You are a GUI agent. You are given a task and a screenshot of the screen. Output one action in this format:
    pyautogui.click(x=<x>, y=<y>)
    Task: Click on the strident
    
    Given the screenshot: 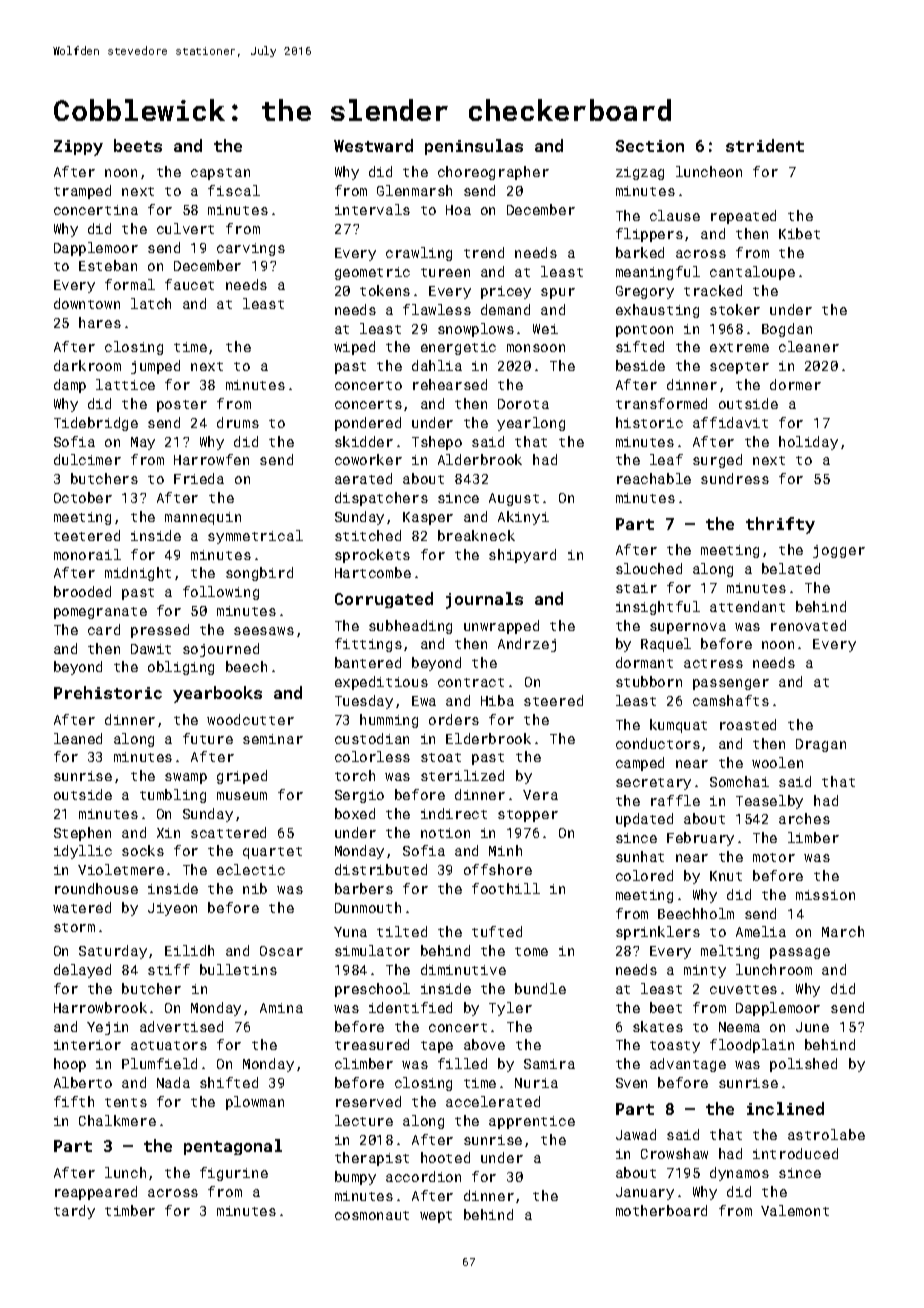 What is the action you would take?
    pyautogui.click(x=765, y=145)
